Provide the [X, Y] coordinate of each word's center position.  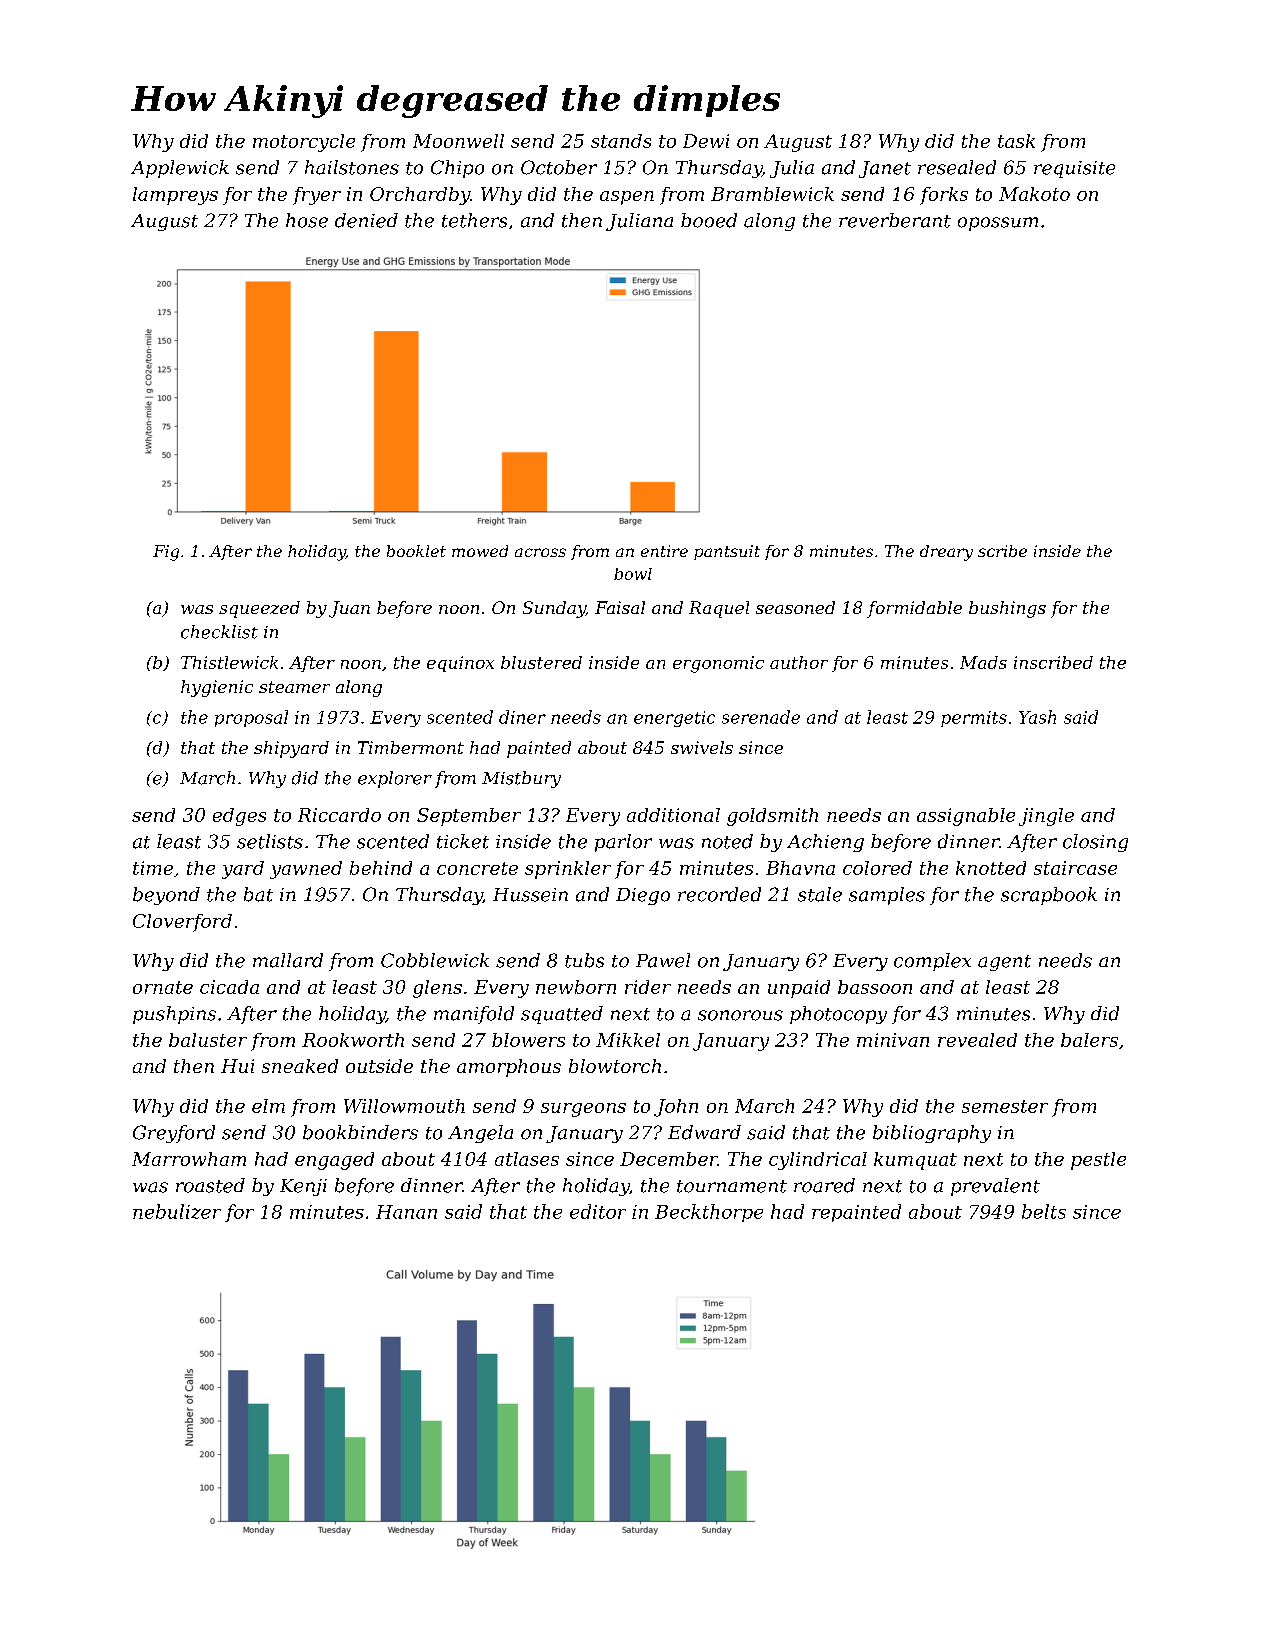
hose [307, 220]
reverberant [895, 220]
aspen [627, 198]
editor [598, 1211]
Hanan [406, 1212]
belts [1044, 1211]
